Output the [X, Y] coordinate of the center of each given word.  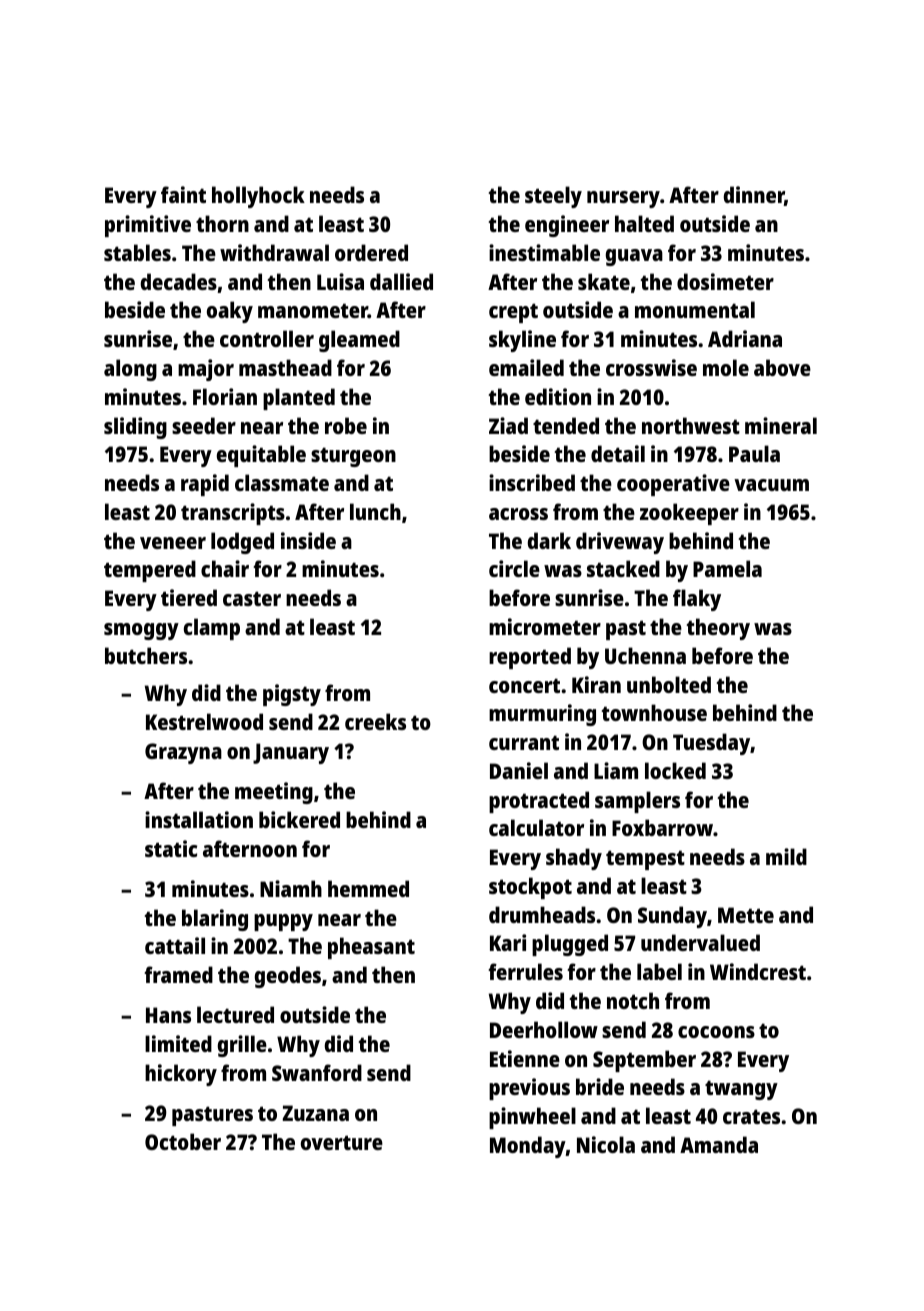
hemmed [368, 888]
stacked [623, 568]
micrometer [545, 626]
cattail [175, 945]
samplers [637, 802]
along [130, 370]
